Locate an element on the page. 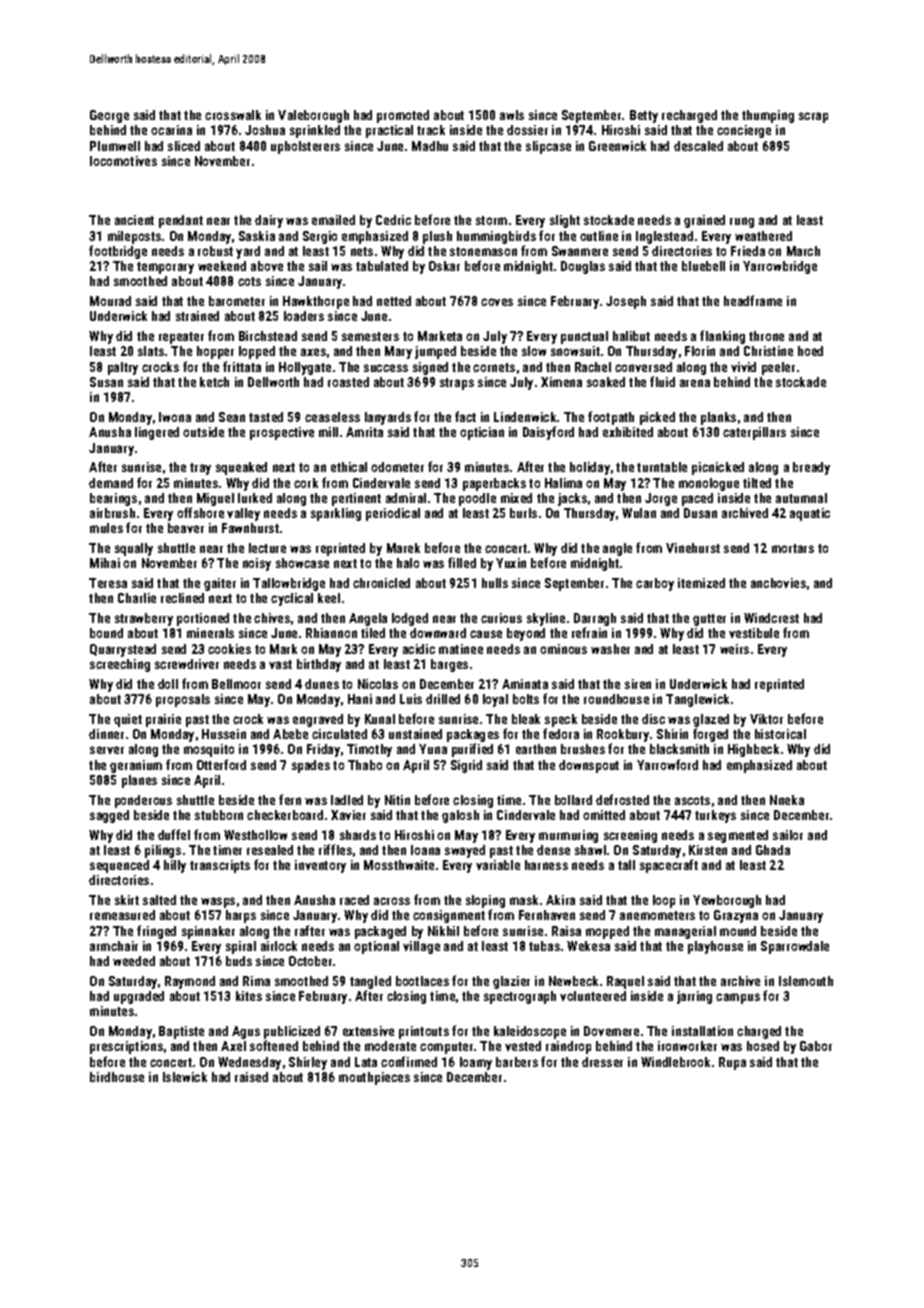  Islewick is located at coordinates (185, 1077).
